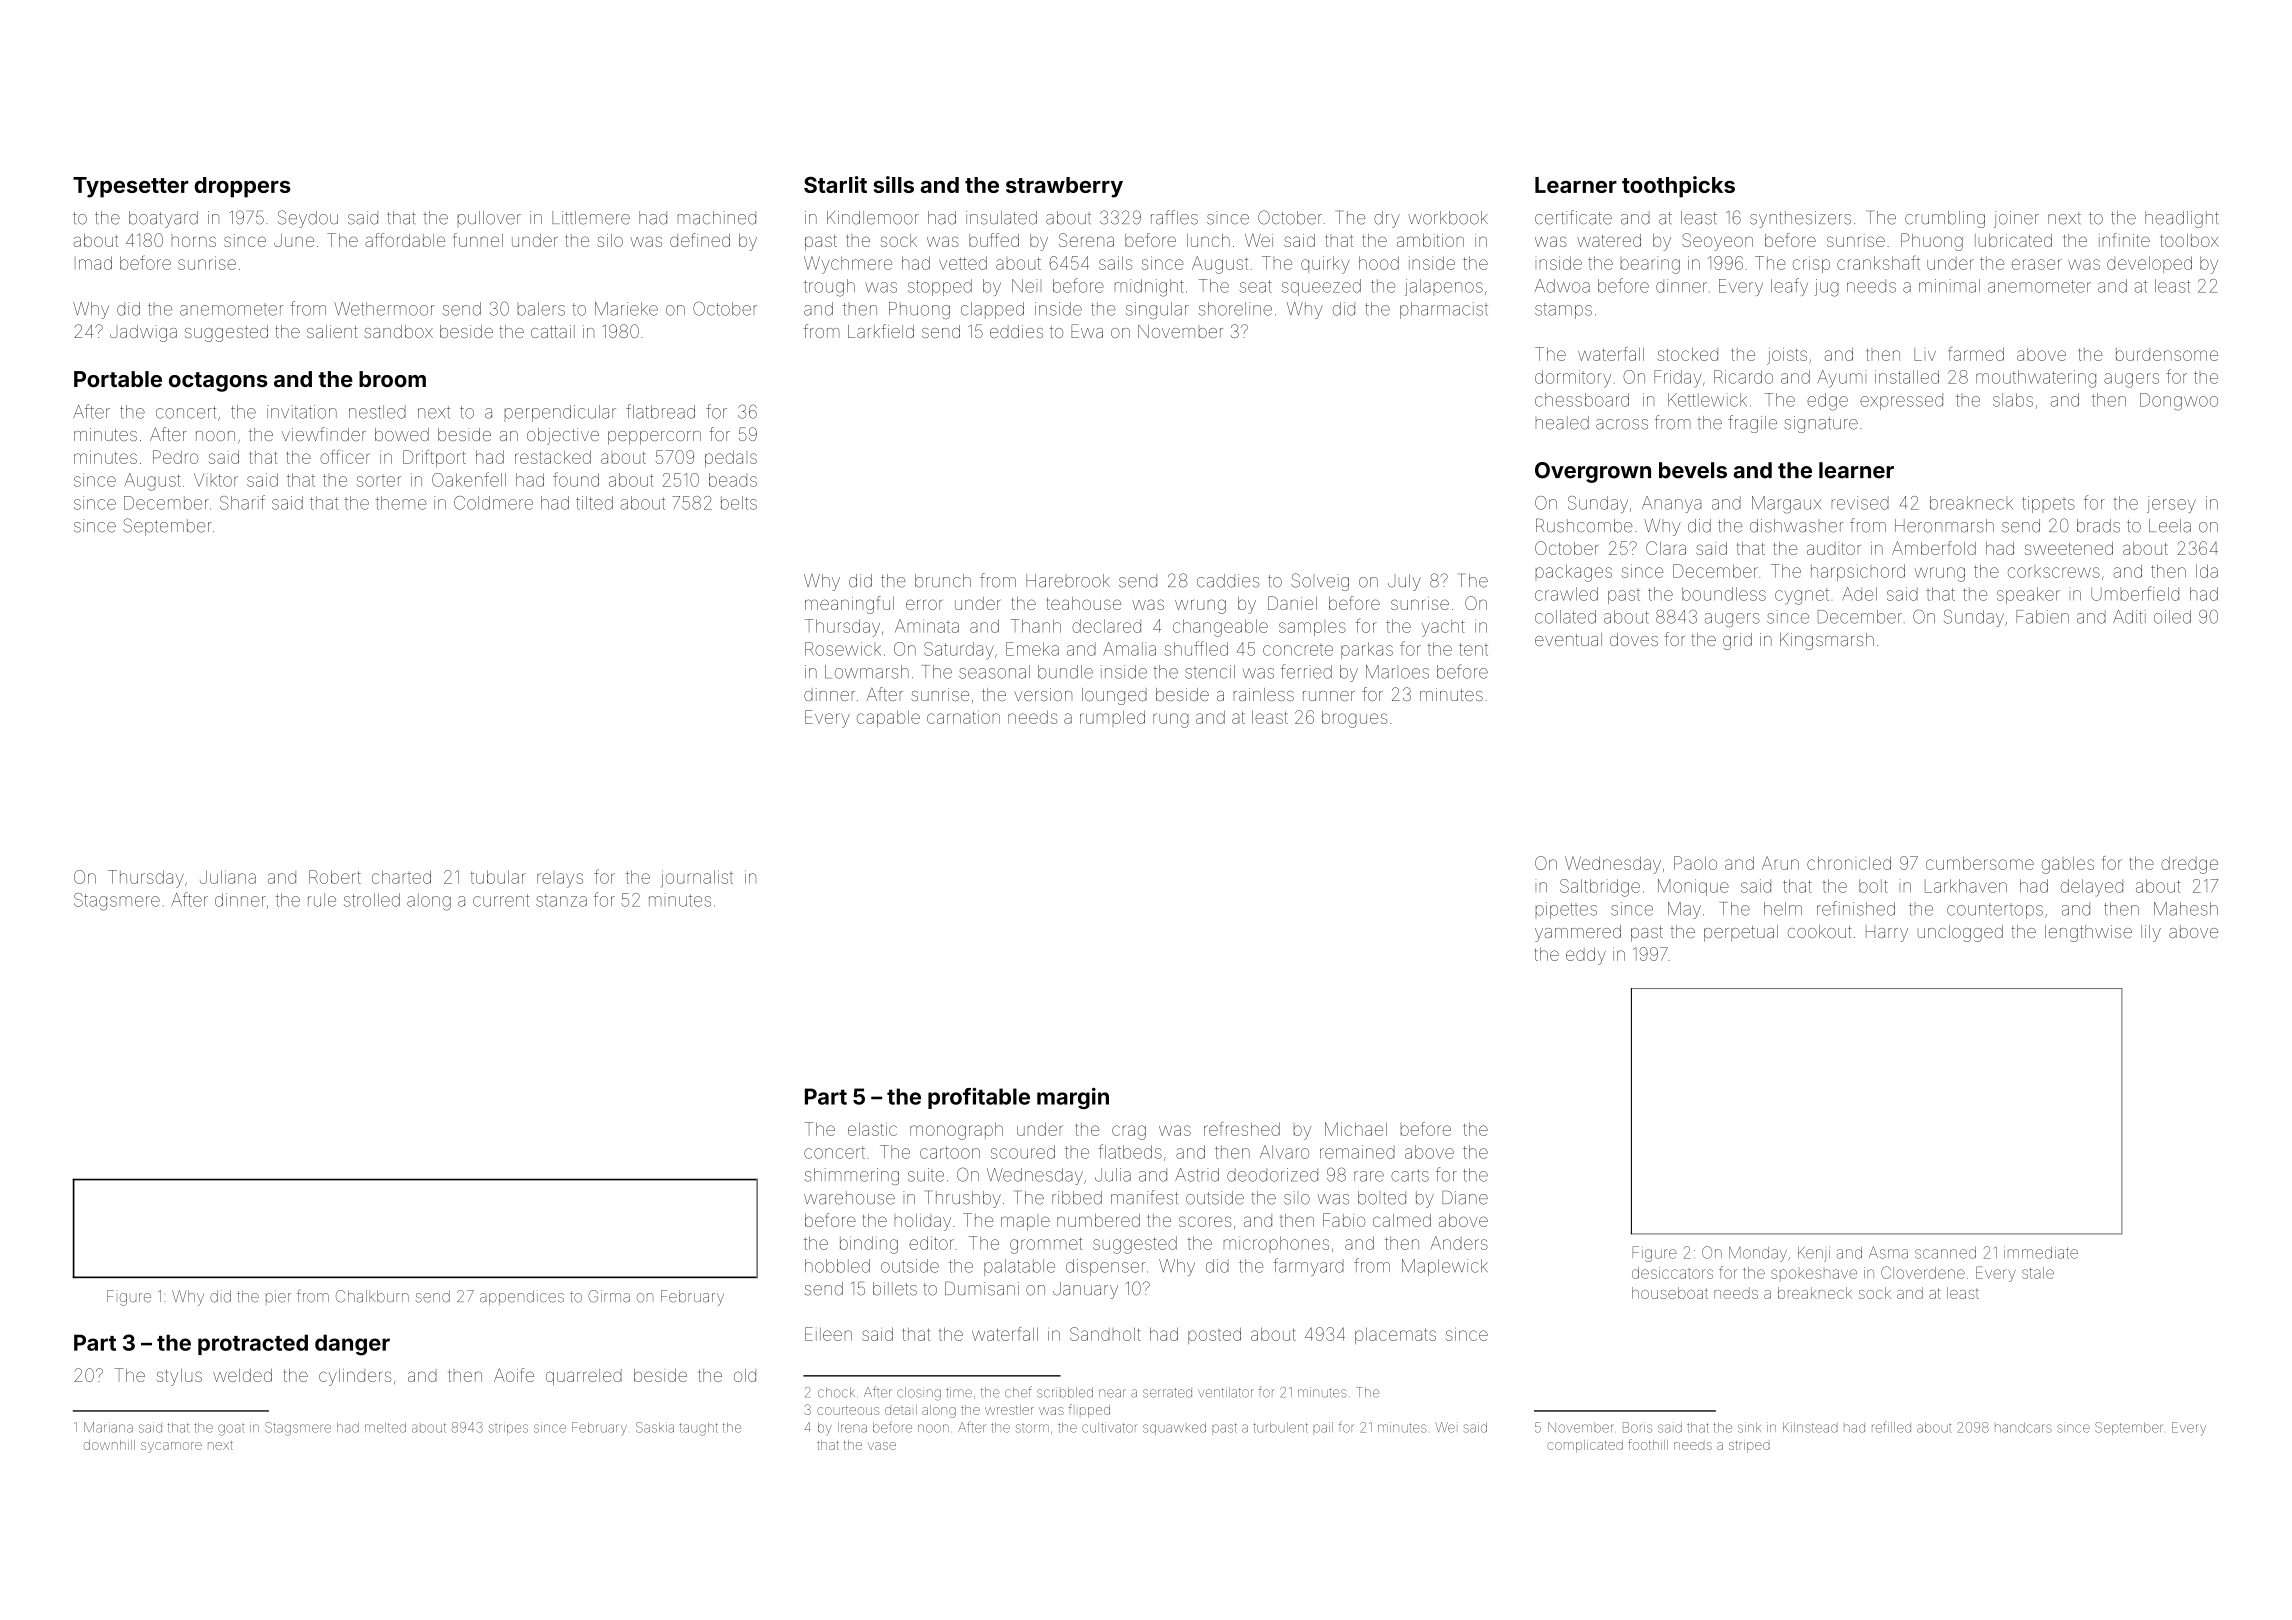 The width and height of the document is (2292, 1620). Describe the element at coordinates (322, 900) in the document. I see `rule` at that location.
